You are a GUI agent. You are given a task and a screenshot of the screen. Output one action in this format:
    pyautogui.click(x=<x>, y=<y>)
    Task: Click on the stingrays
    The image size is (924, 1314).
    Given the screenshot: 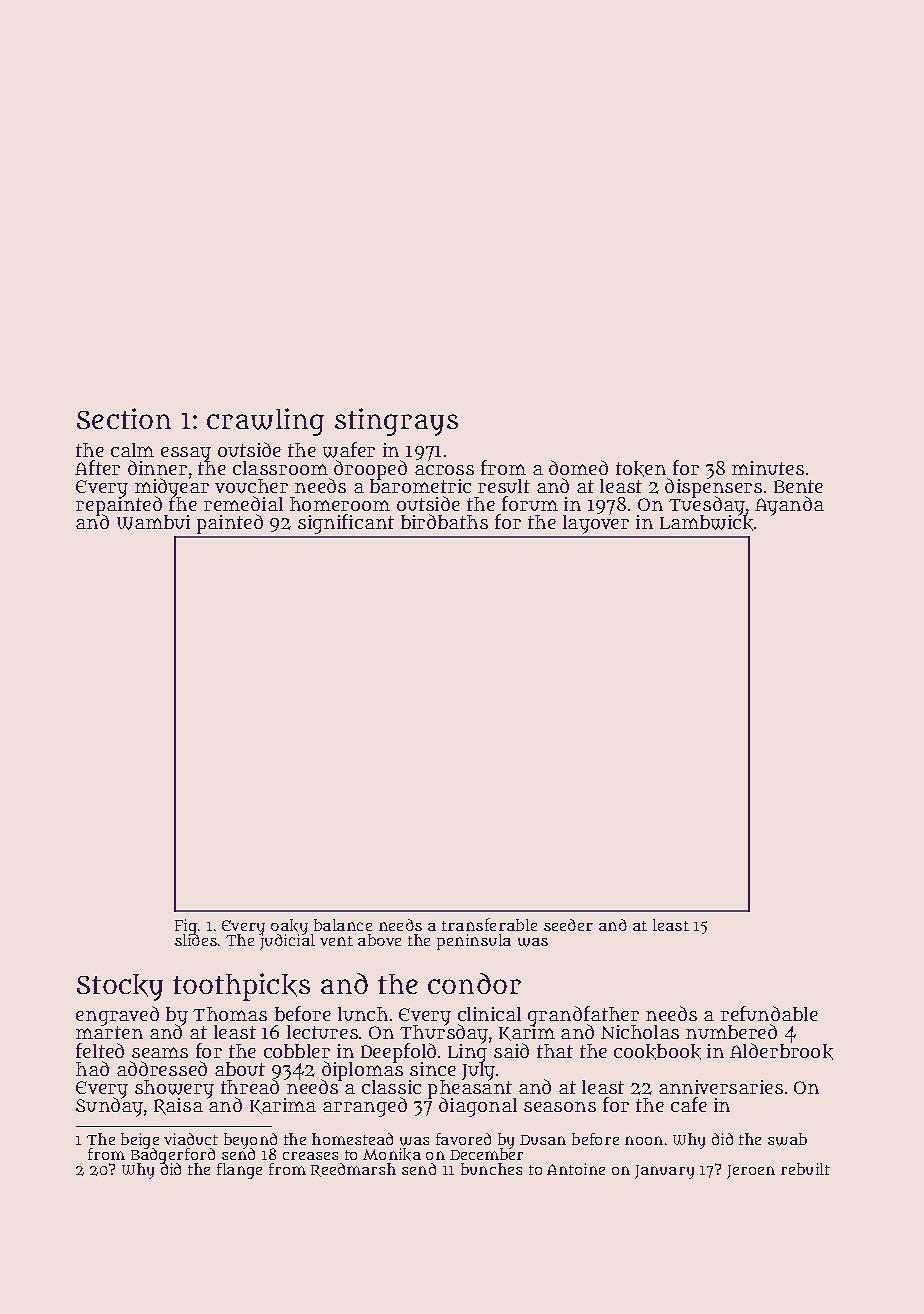 What is the action you would take?
    pyautogui.click(x=396, y=422)
